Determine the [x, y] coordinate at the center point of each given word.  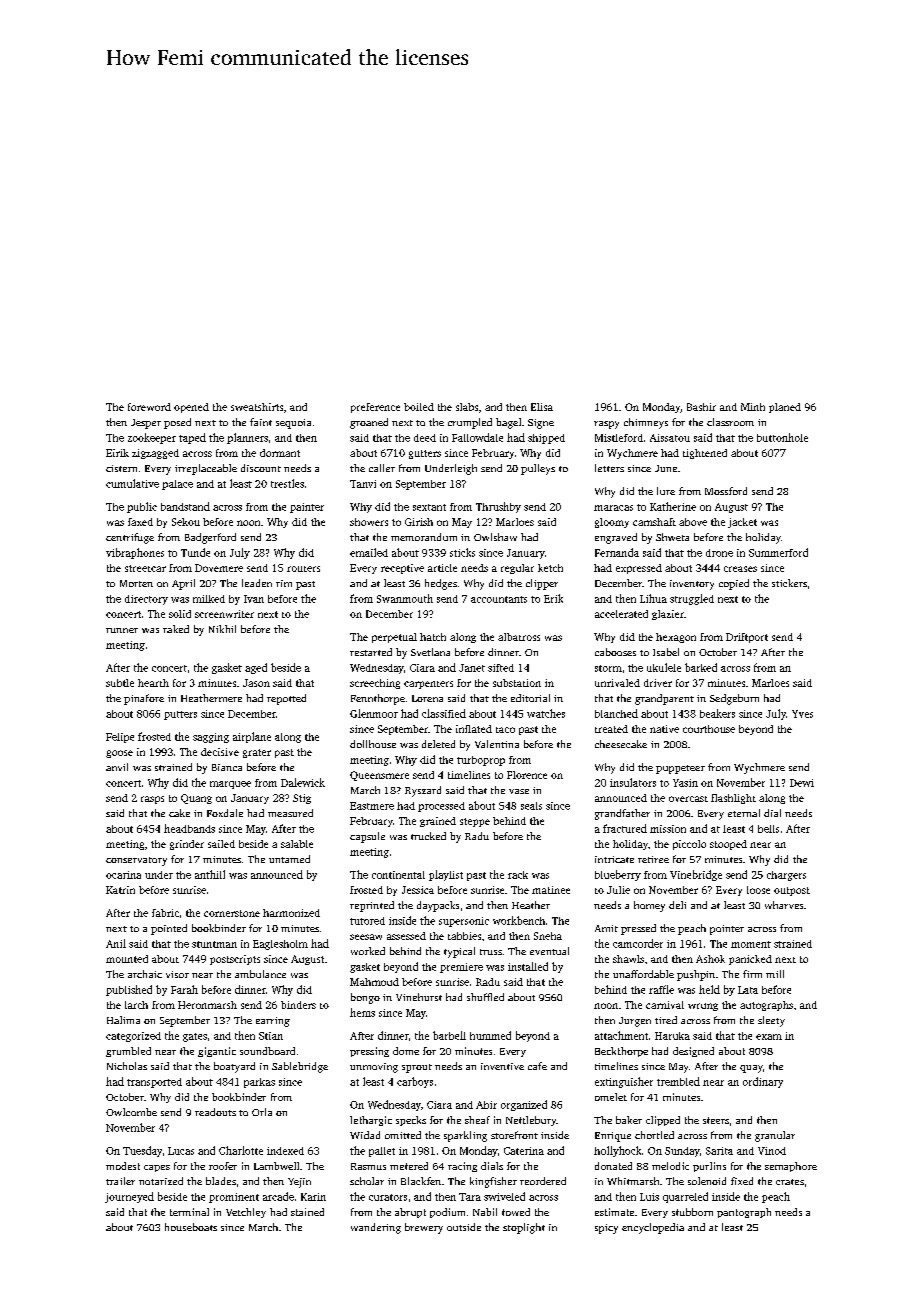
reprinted [372, 906]
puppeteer [680, 769]
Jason [256, 683]
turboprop [481, 761]
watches [546, 713]
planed [785, 408]
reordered [543, 1181]
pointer [727, 930]
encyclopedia [653, 1228]
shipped [546, 439]
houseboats [191, 1227]
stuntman [214, 944]
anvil [117, 767]
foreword [149, 407]
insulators [633, 782]
